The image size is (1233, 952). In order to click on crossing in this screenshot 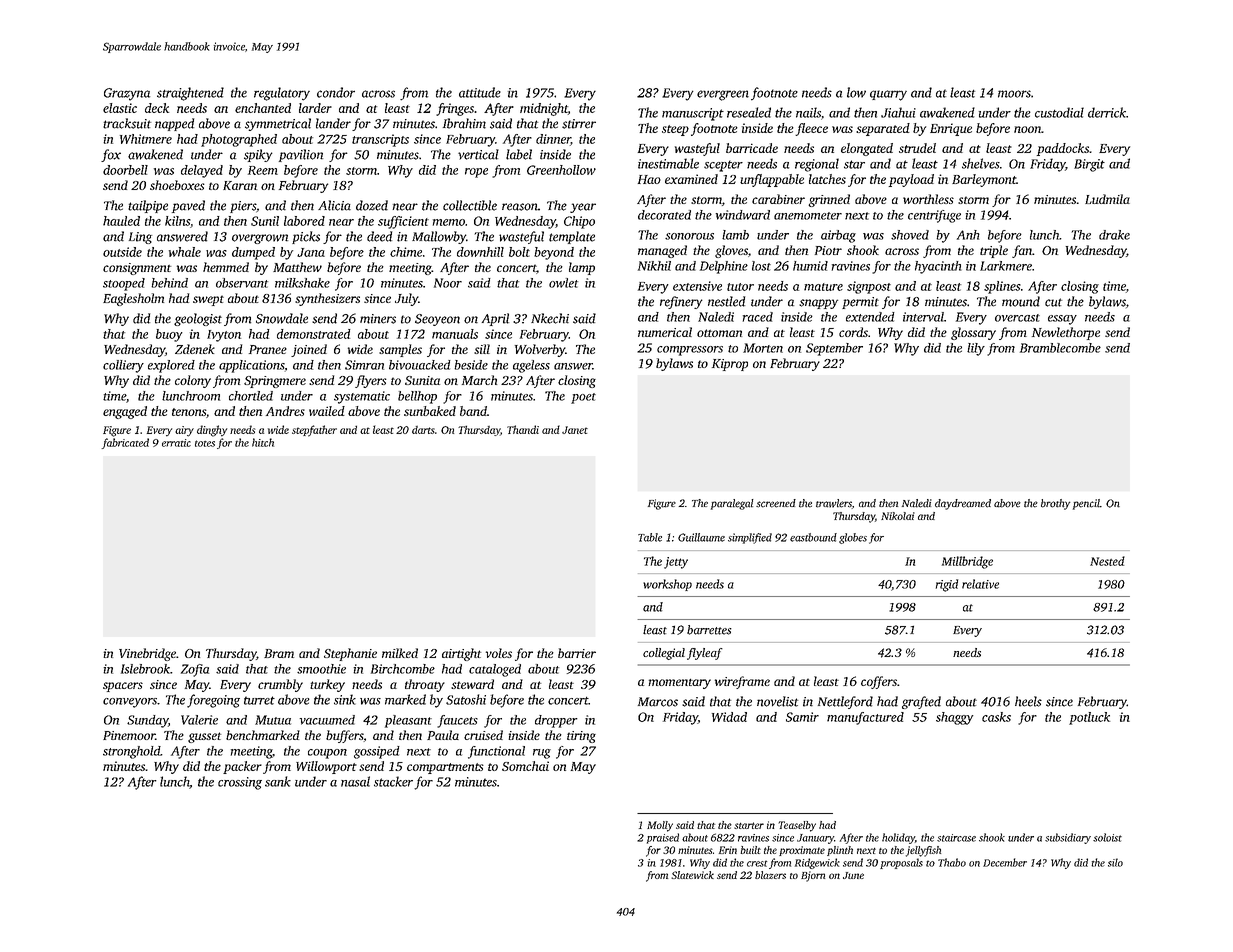, I will do `click(240, 783)`.
